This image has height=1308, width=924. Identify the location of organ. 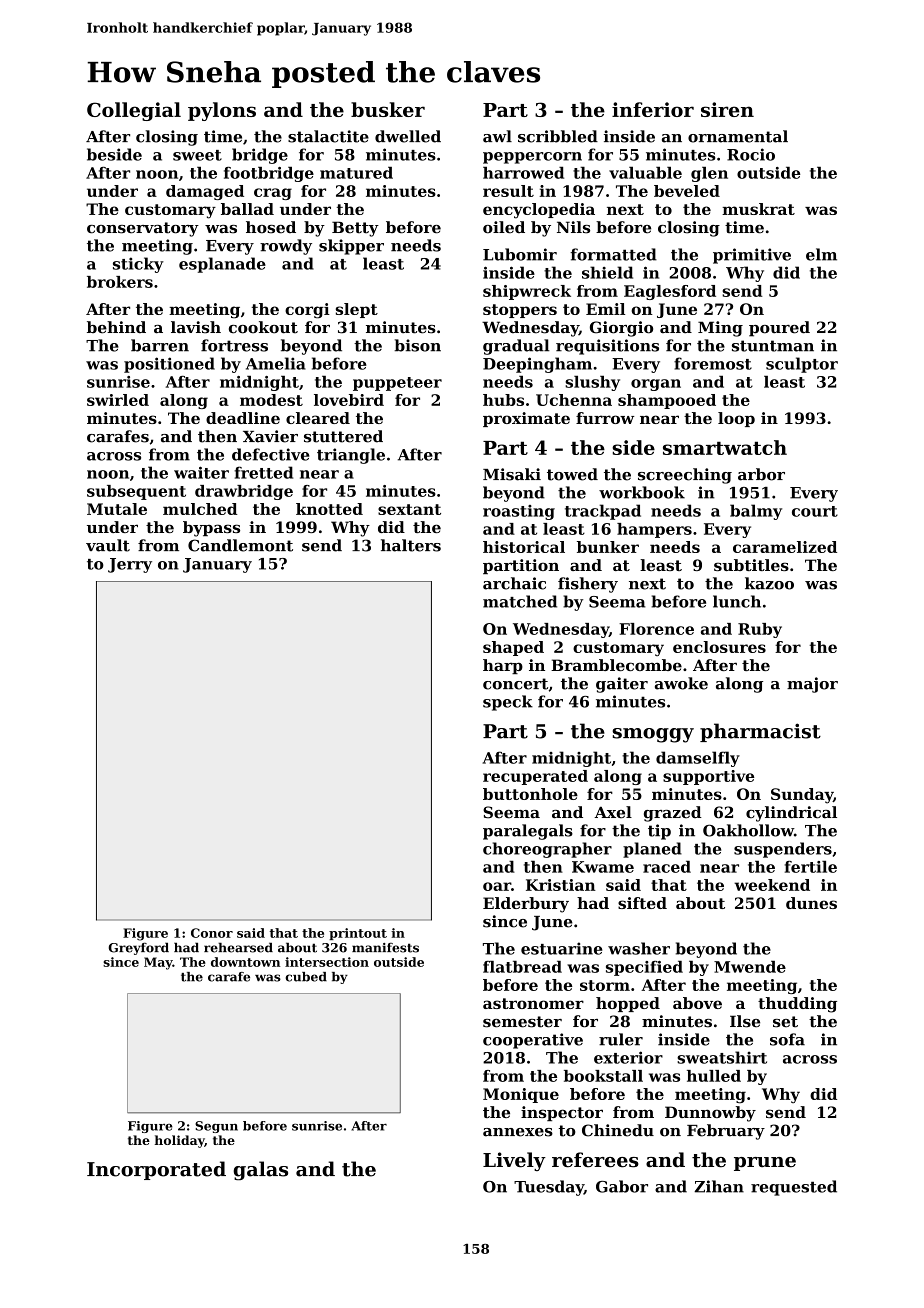
(656, 385).
